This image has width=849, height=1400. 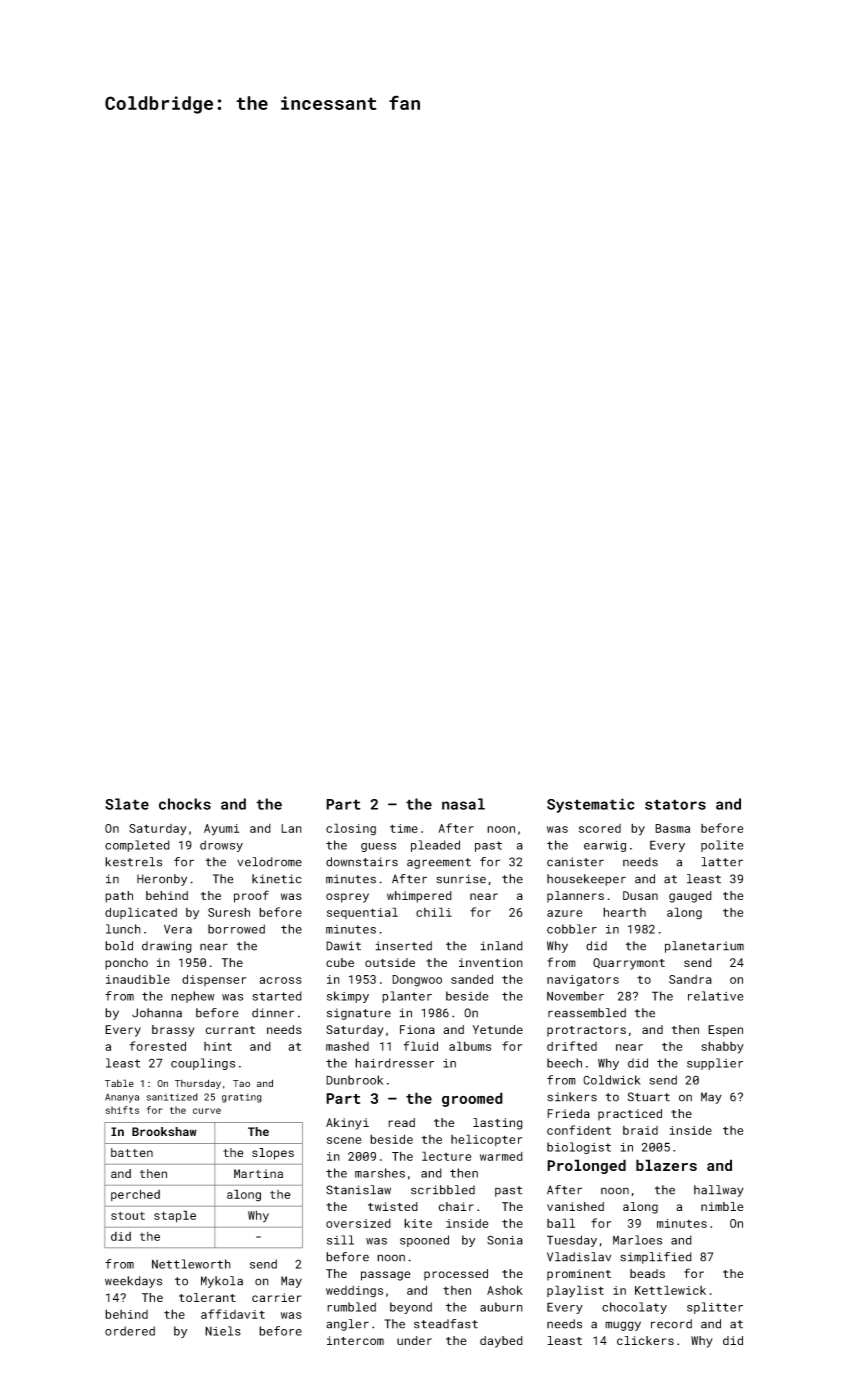 I want to click on oversized, so click(x=358, y=1223).
